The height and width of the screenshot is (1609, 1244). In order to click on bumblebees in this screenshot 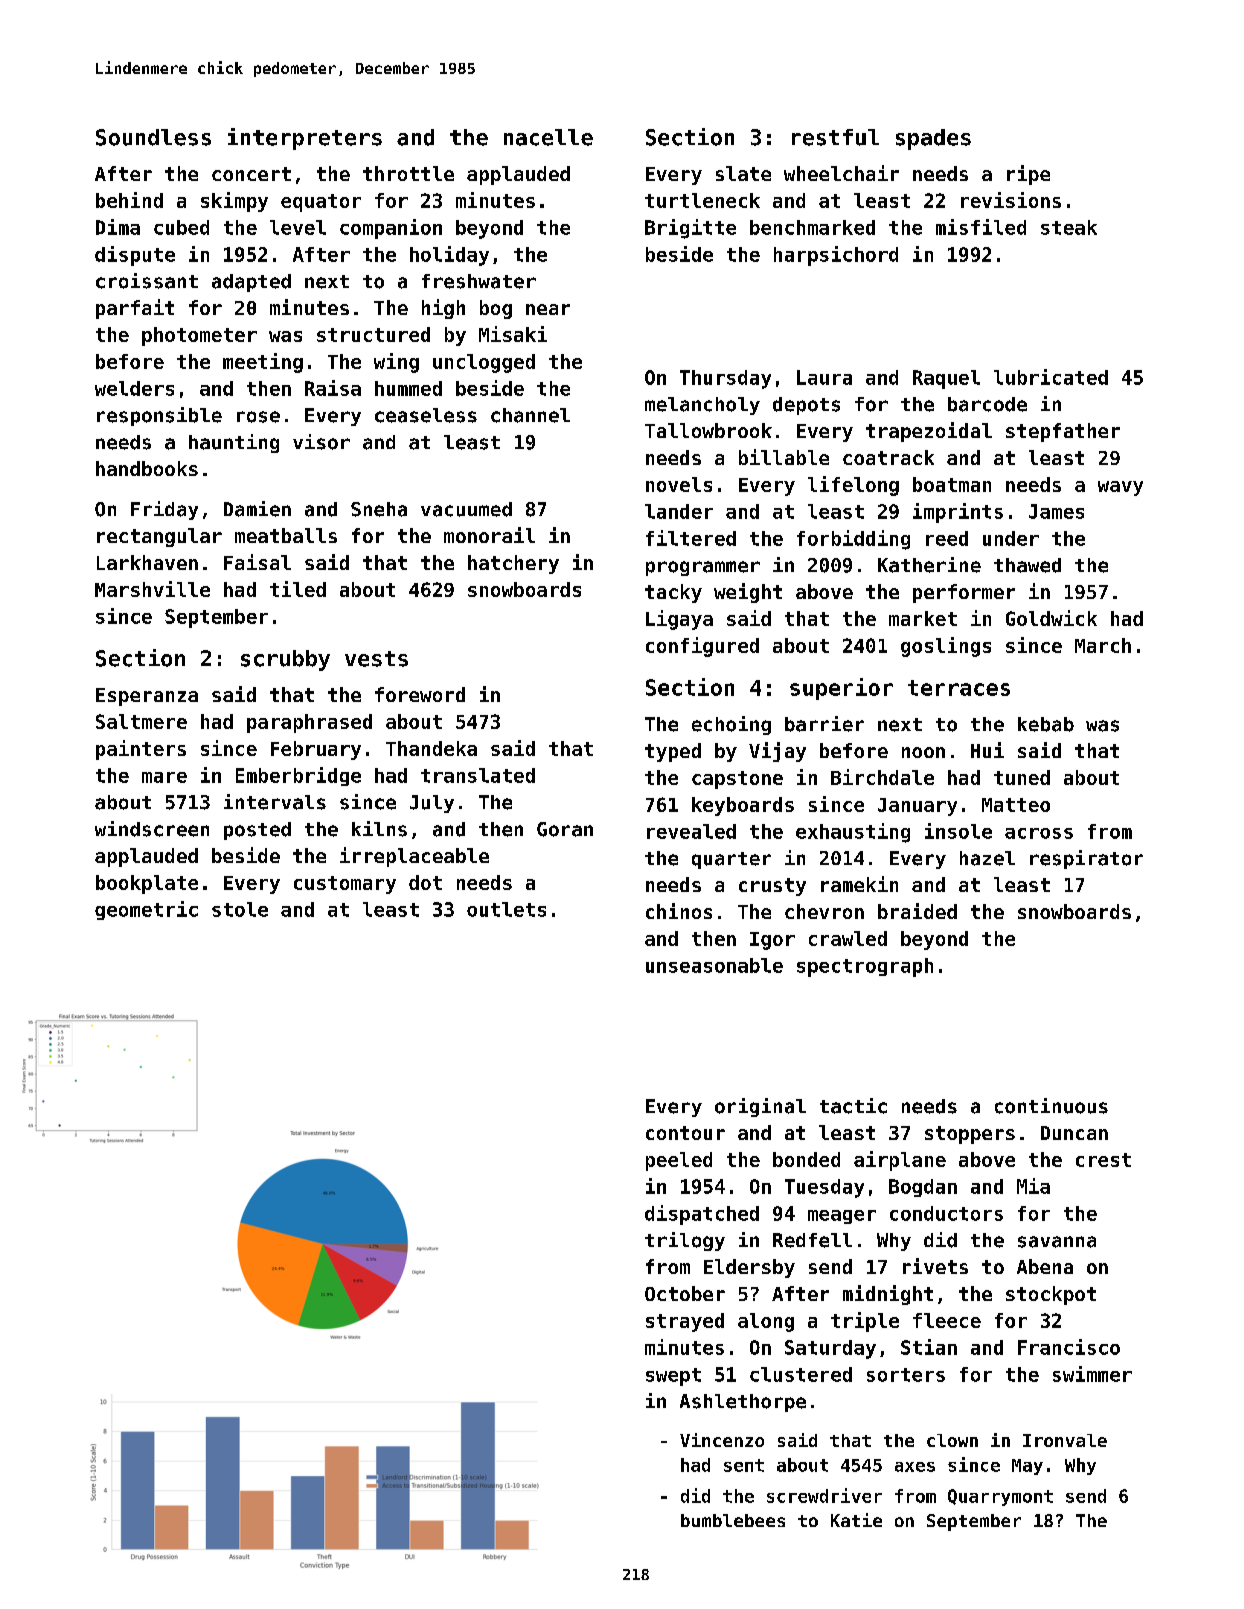, I will do `click(733, 1520)`.
